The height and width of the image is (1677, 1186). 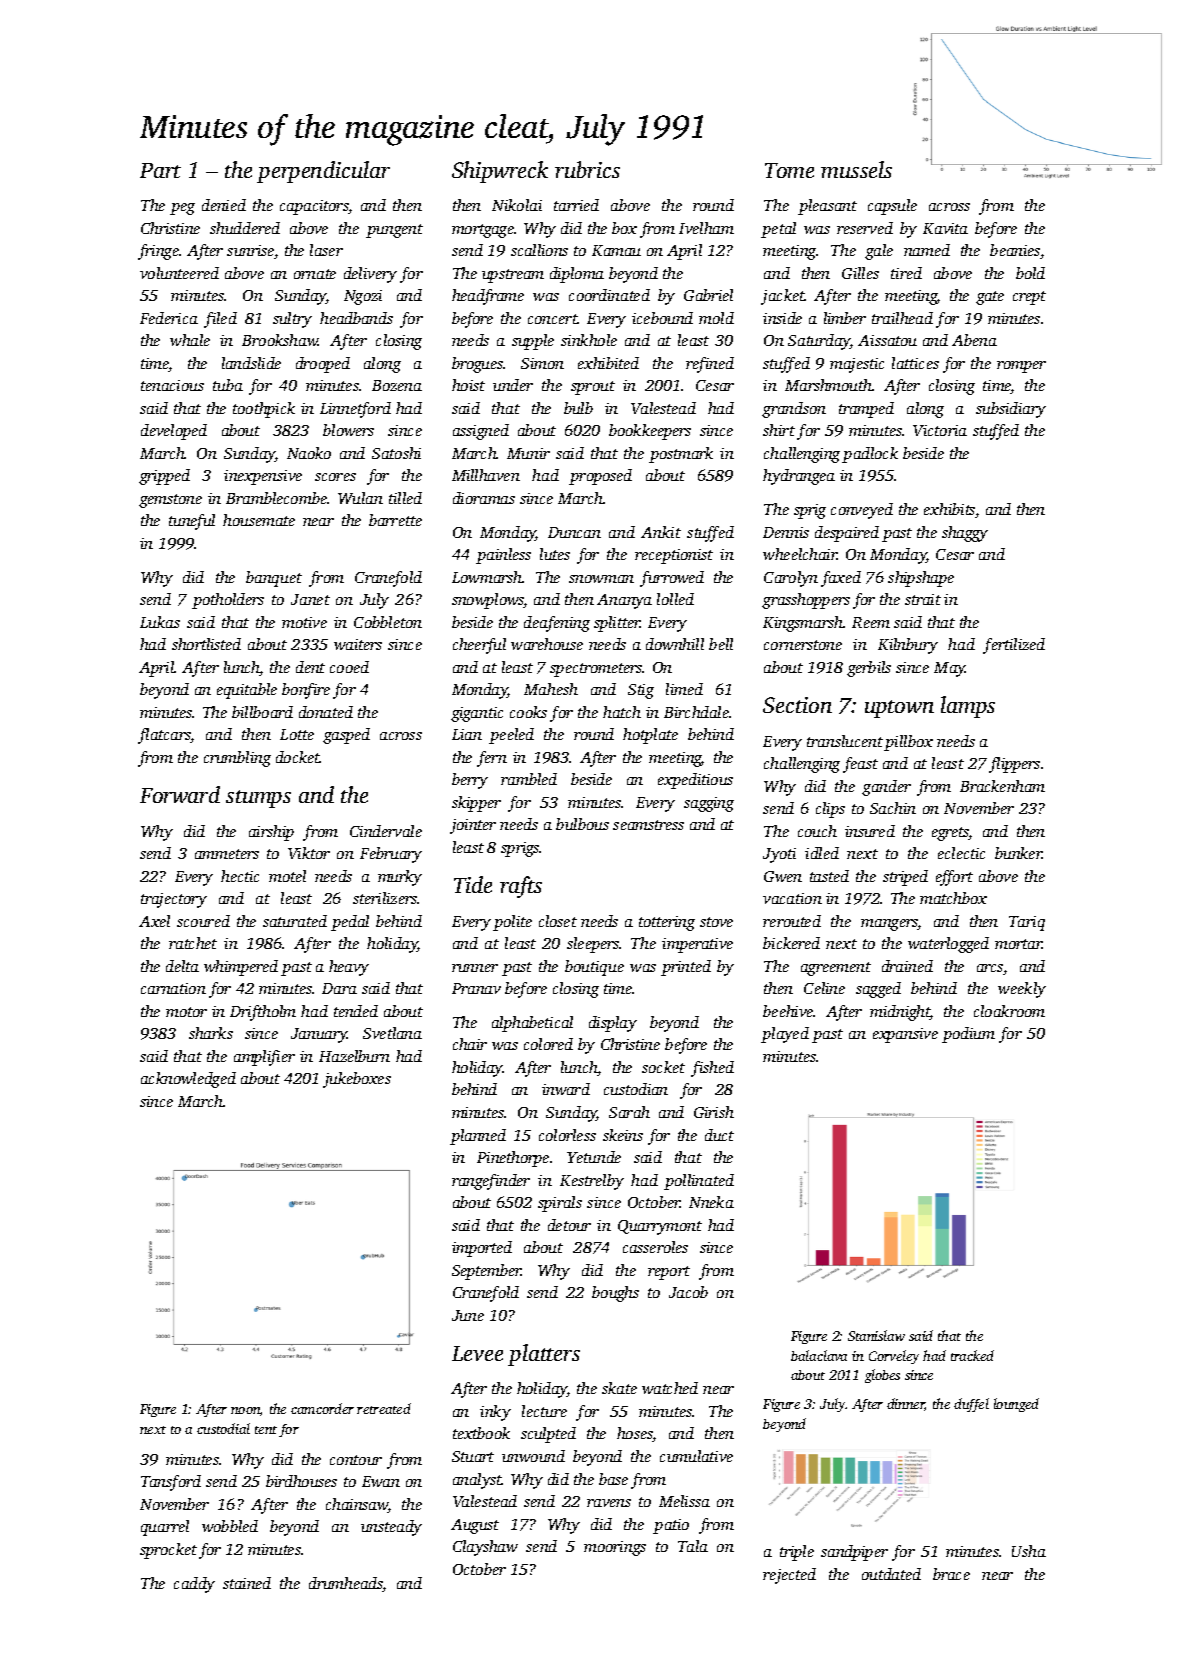 I want to click on lolled, so click(x=675, y=599).
